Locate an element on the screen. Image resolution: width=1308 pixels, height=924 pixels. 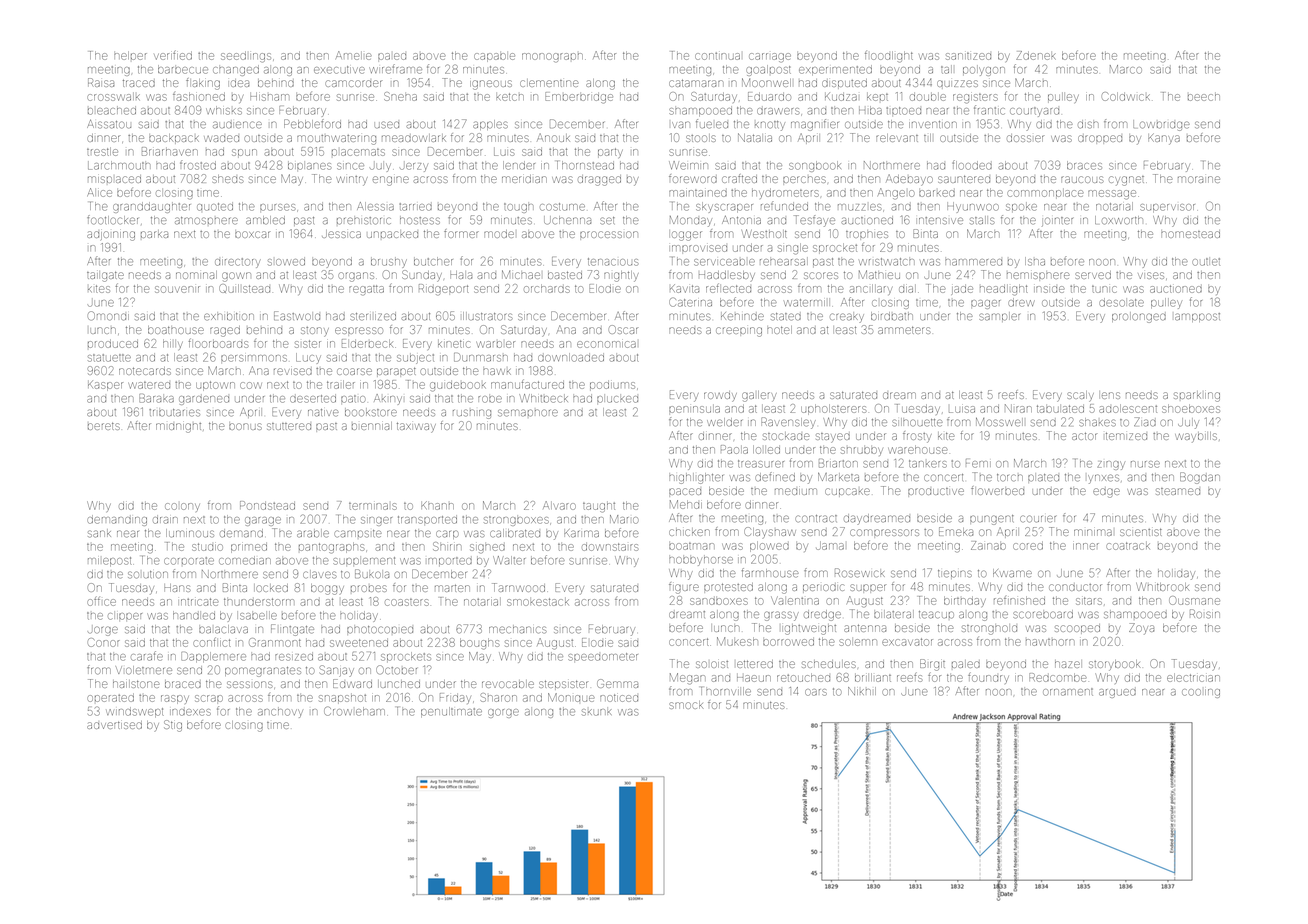
stuttered is located at coordinates (289, 426).
